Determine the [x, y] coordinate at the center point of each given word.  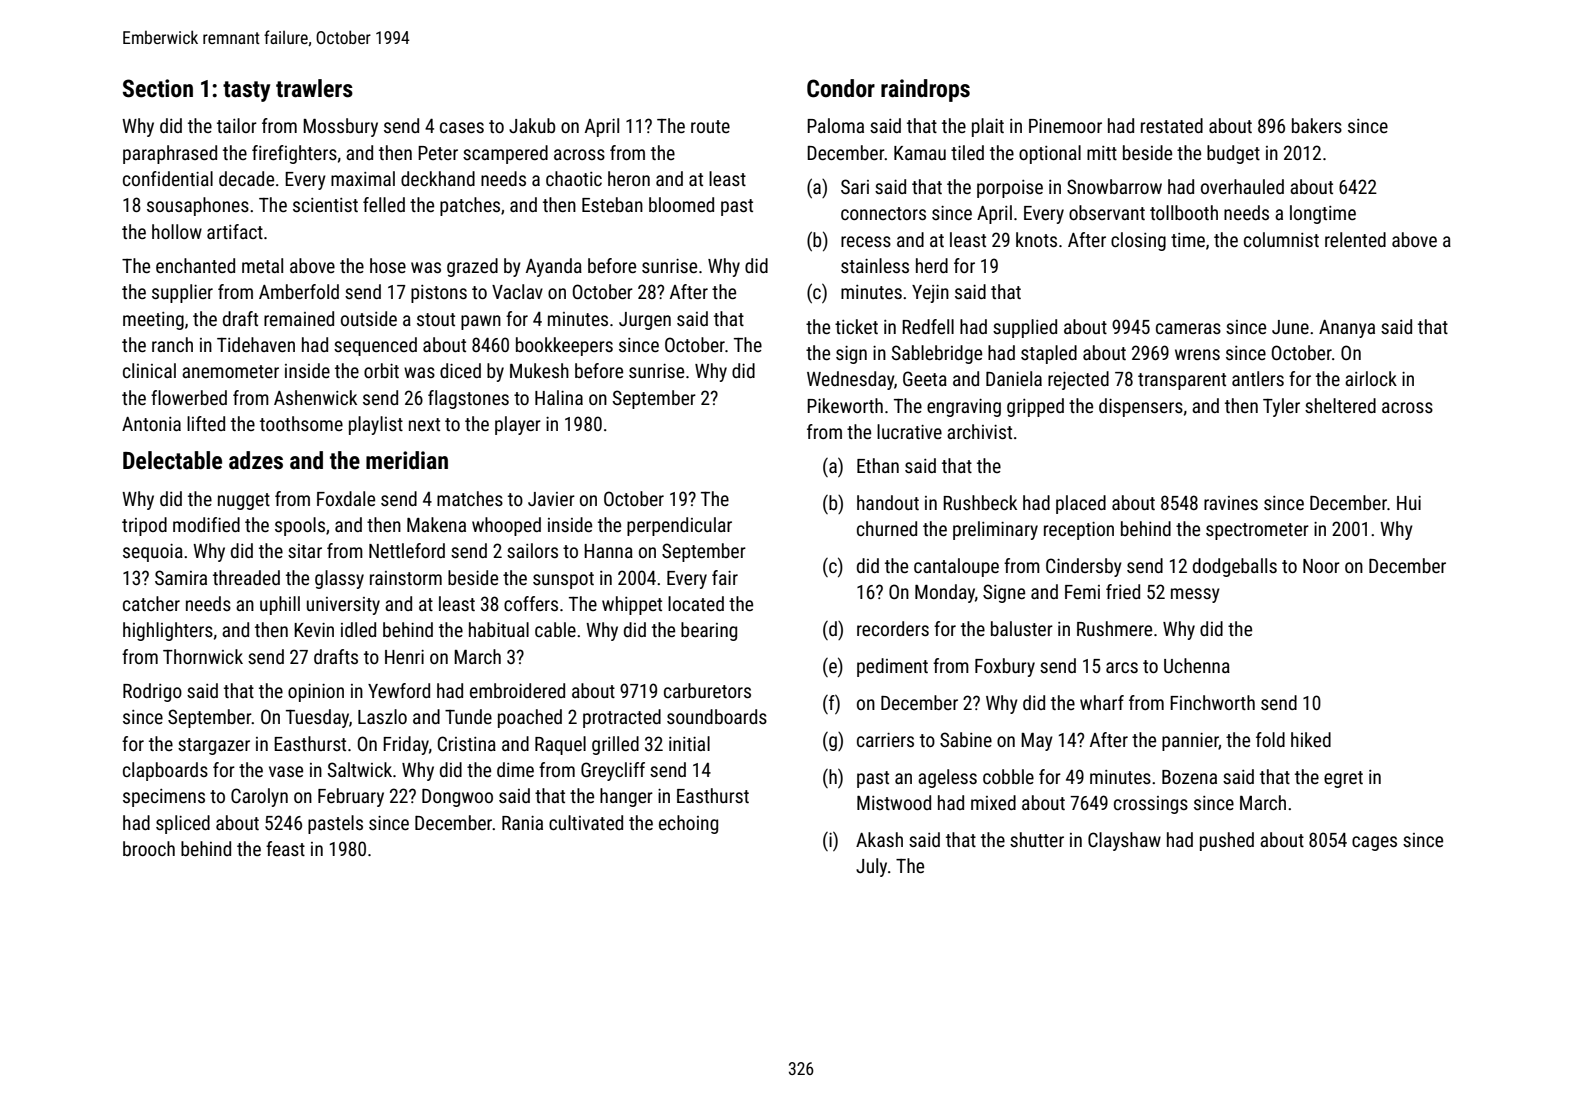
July [871, 867]
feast [285, 848]
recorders [893, 628]
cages [1374, 843]
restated [1172, 125]
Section [158, 88]
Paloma [835, 125]
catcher [151, 603]
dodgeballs [1235, 567]
